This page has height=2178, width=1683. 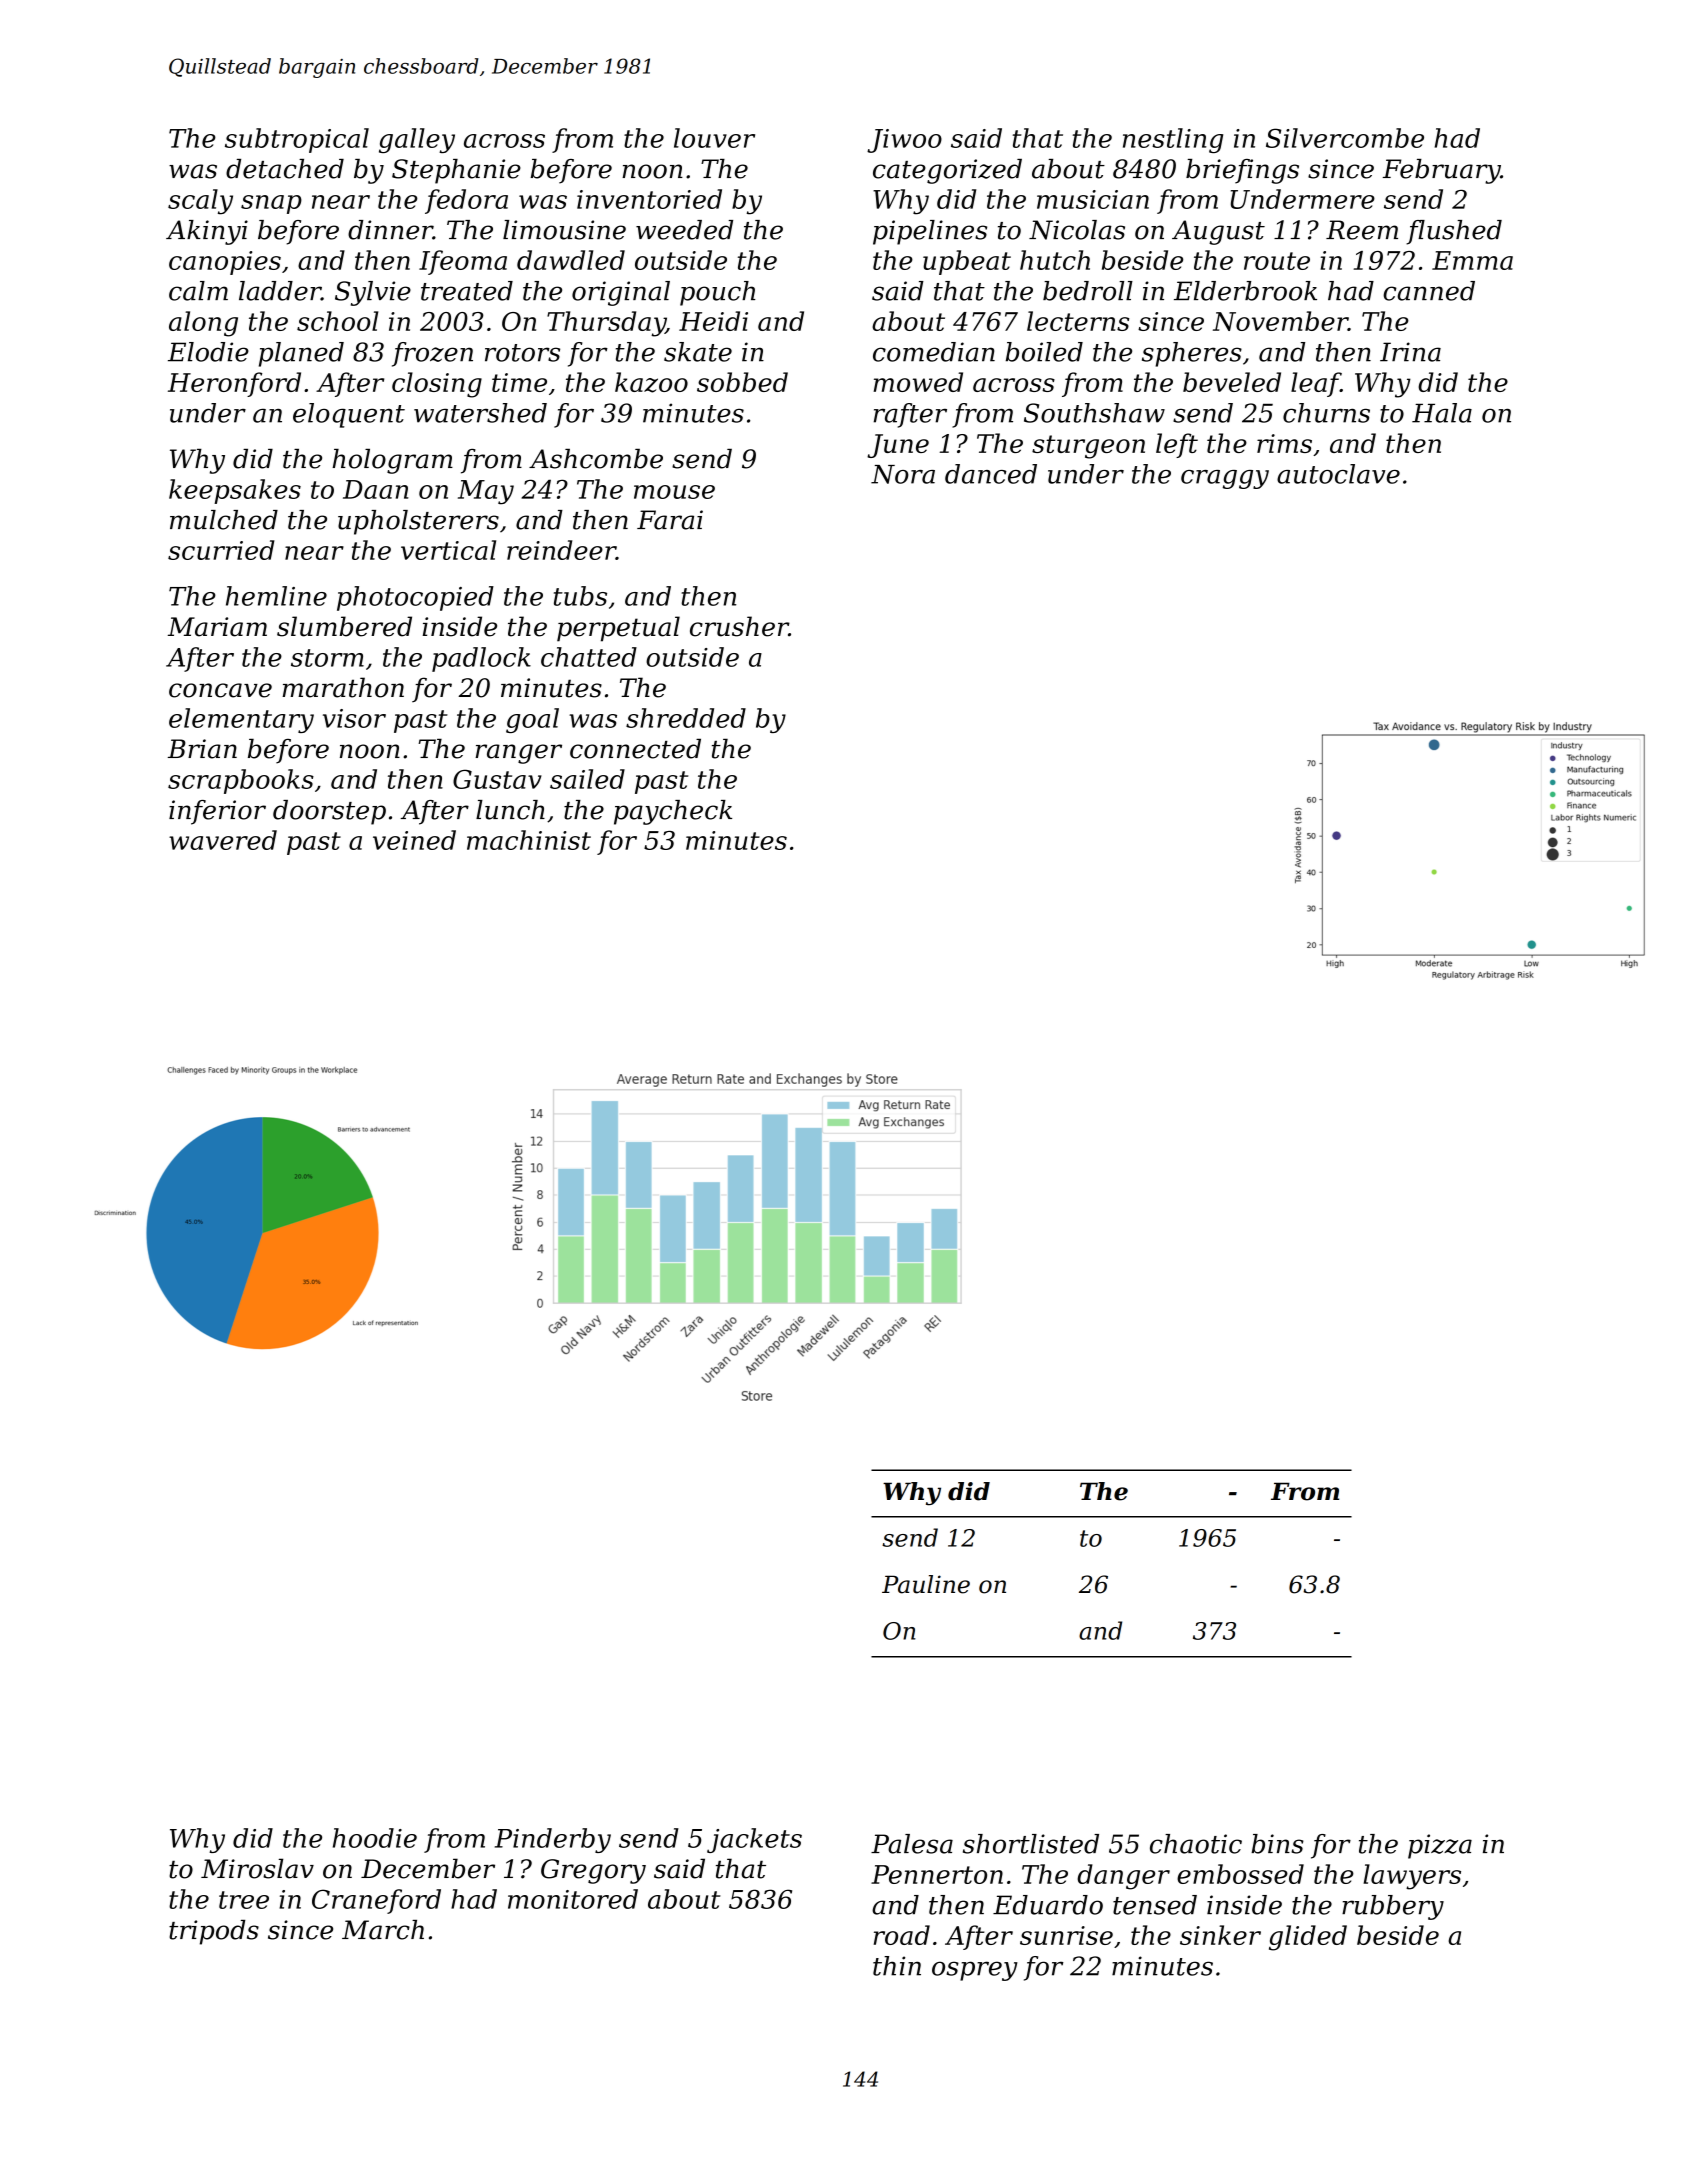 What do you see at coordinates (904, 141) in the page?
I see `Jiwoo` at bounding box center [904, 141].
